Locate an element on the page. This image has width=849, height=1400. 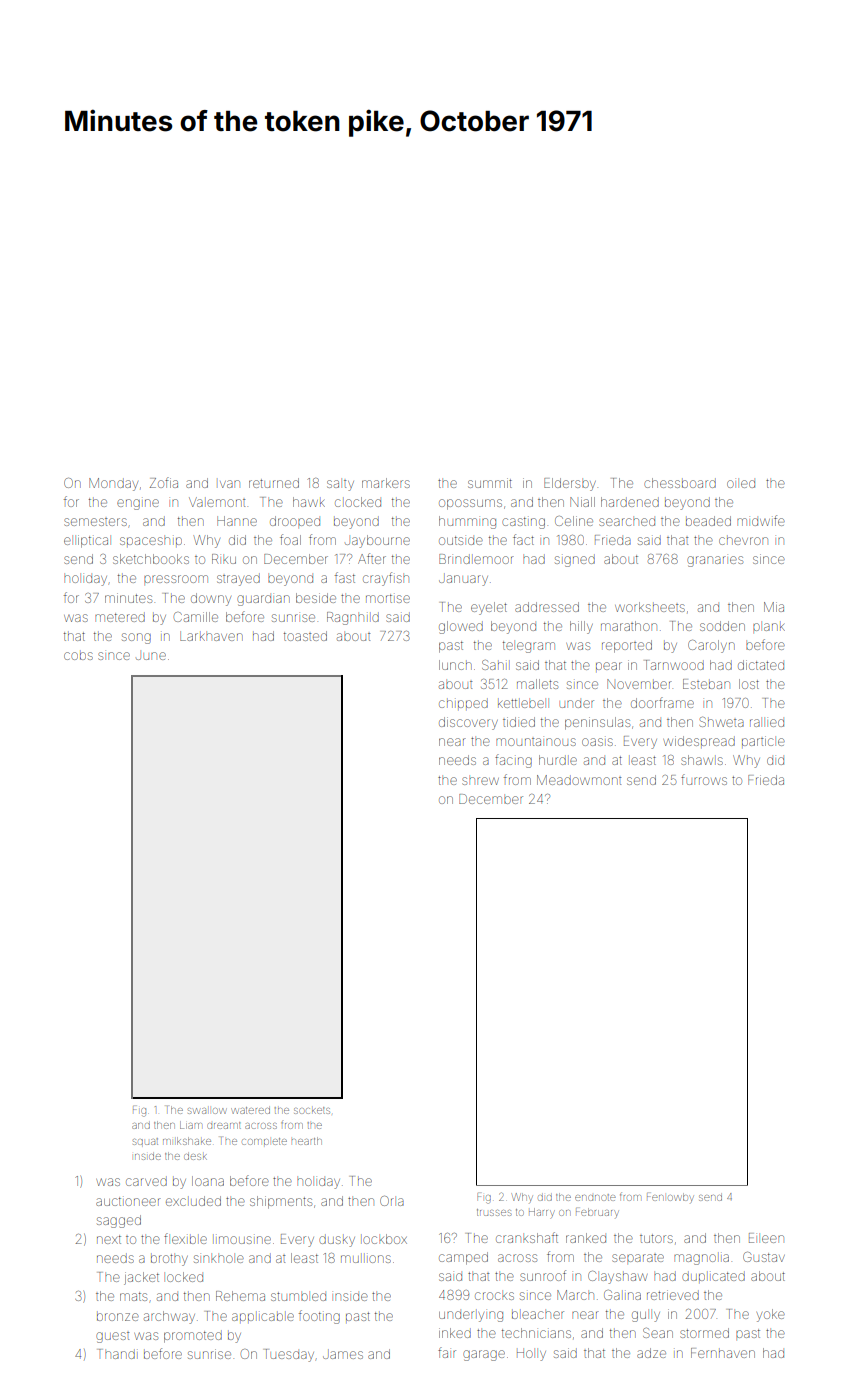
furrows is located at coordinates (704, 779).
